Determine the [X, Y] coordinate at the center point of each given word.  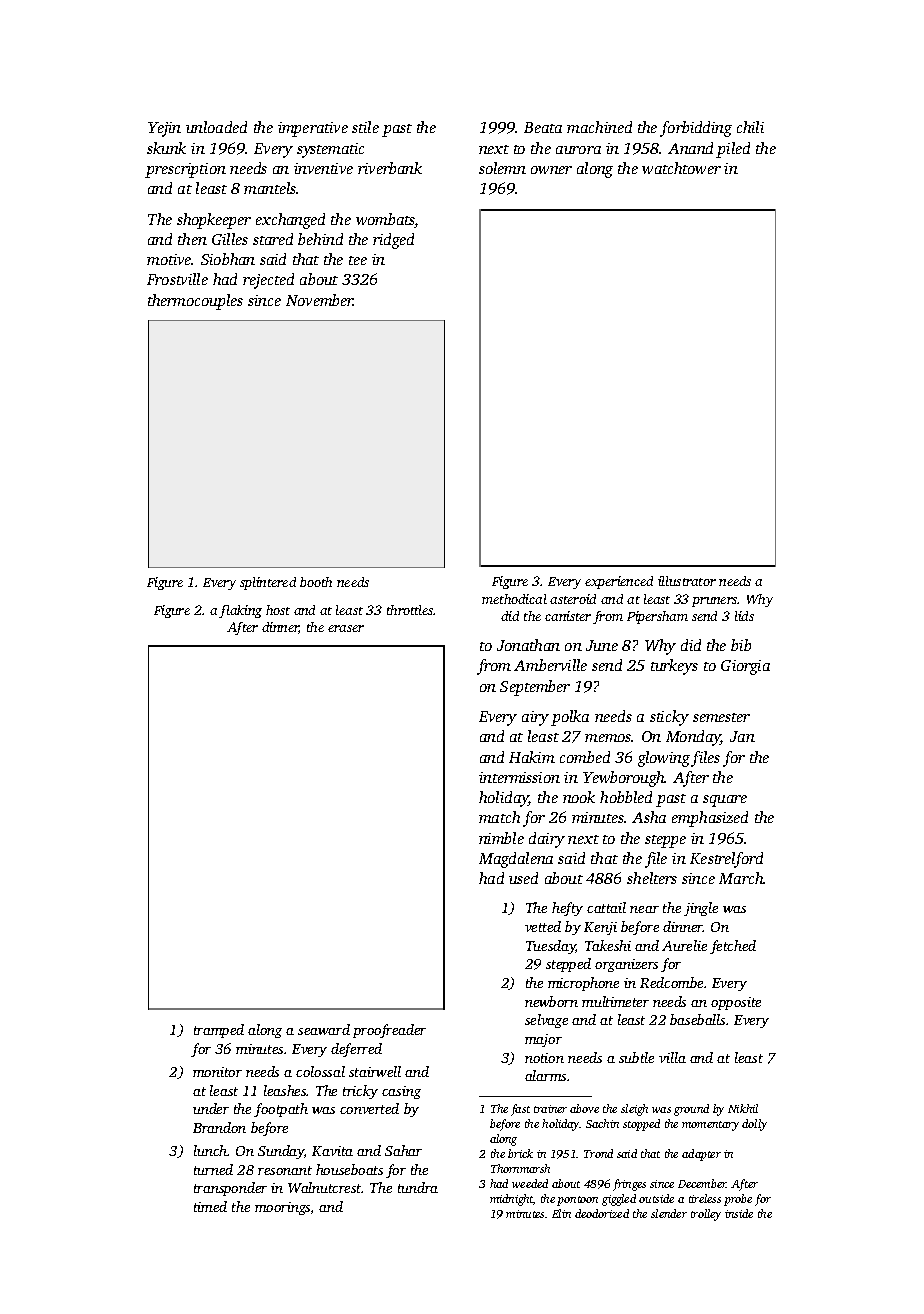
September [535, 688]
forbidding [696, 129]
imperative [313, 129]
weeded [530, 1183]
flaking [240, 611]
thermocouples [195, 302]
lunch [210, 1150]
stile [365, 127]
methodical [514, 599]
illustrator [687, 581]
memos [608, 738]
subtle [636, 1057]
